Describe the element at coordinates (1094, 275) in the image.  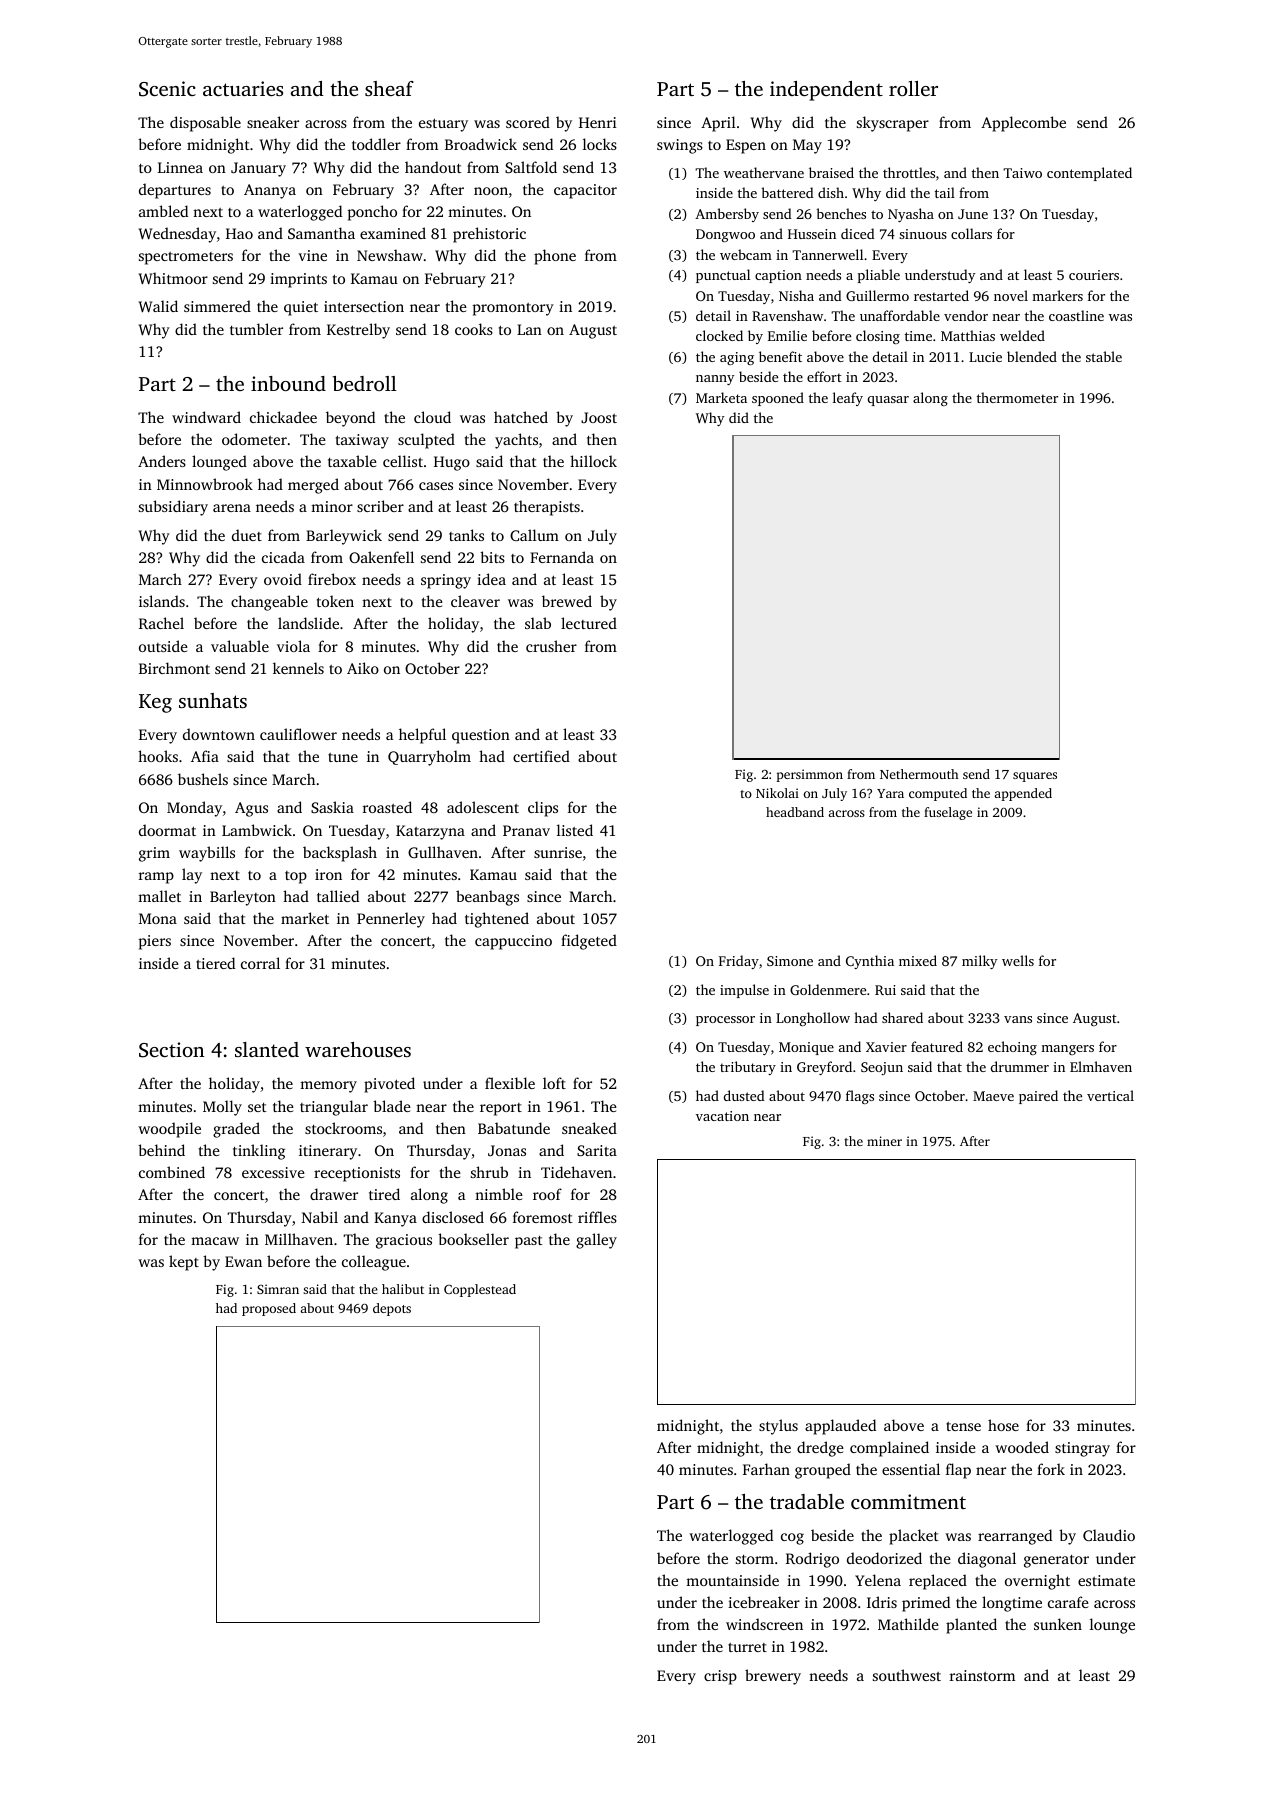
I see `couriers` at that location.
